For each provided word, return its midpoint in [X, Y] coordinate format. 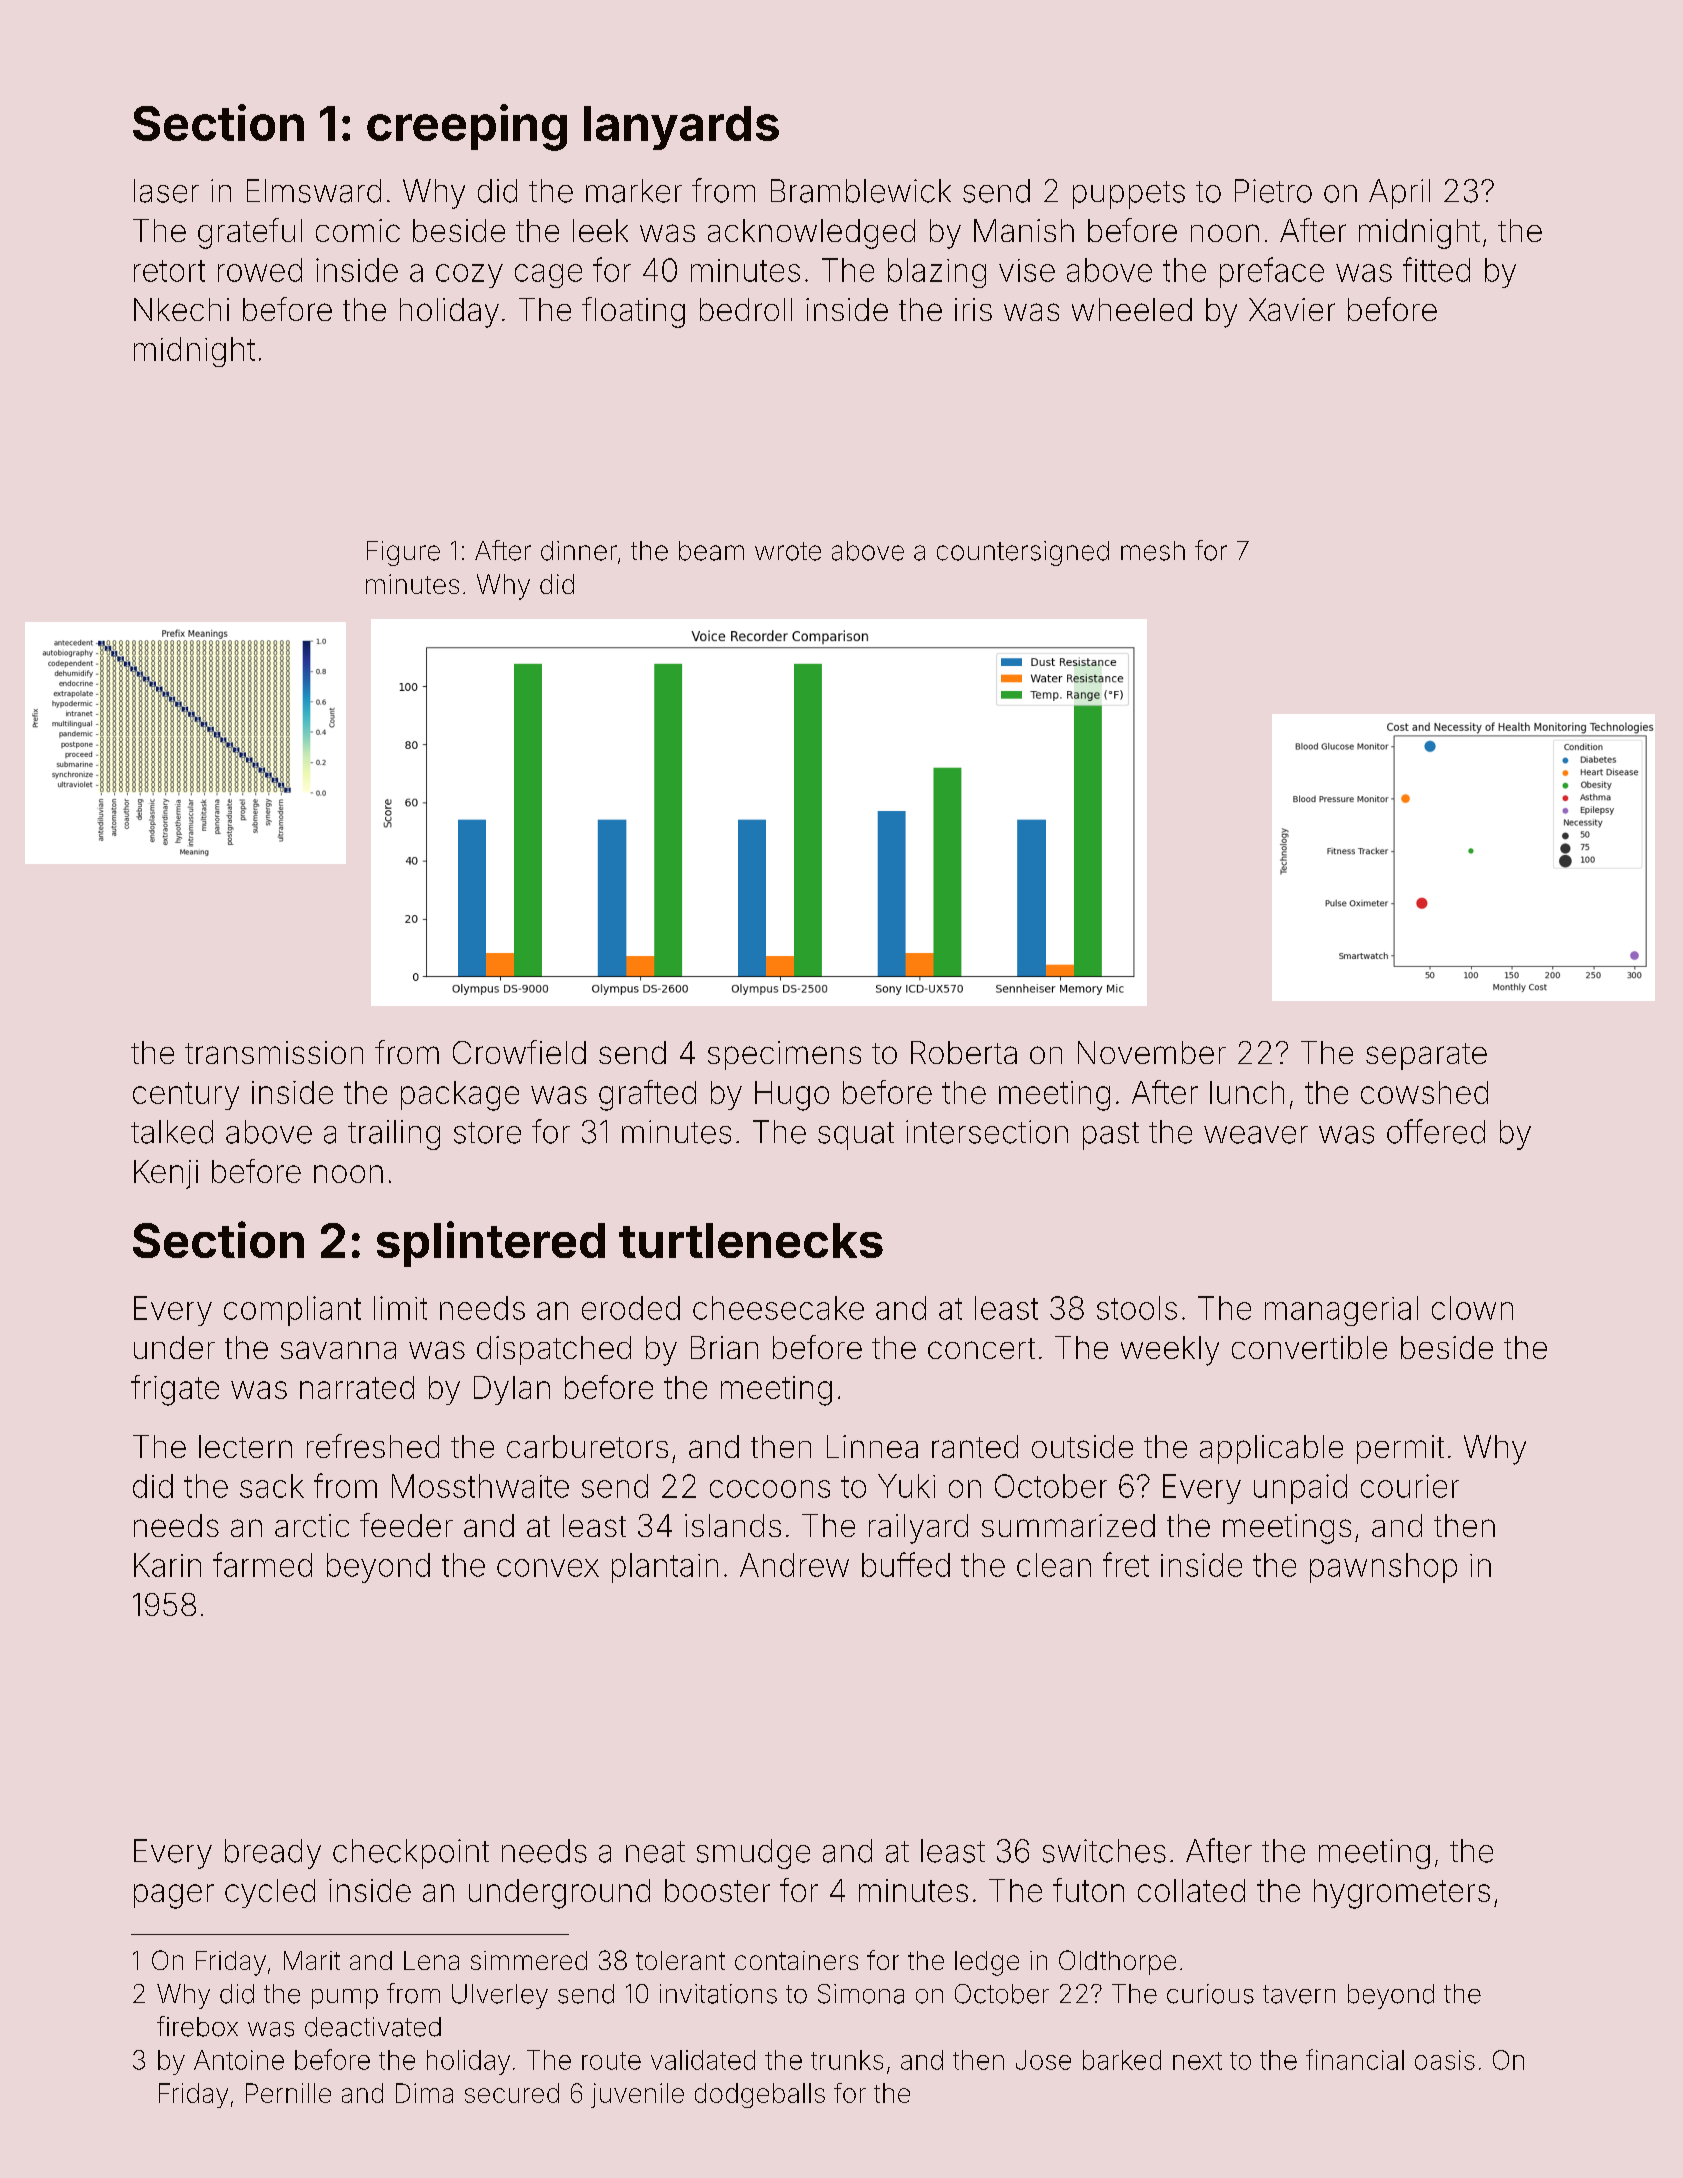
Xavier [1292, 309]
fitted [1436, 269]
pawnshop [1383, 1568]
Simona [861, 1994]
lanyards [681, 128]
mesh [1153, 551]
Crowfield [519, 1052]
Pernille [288, 2093]
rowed [260, 270]
